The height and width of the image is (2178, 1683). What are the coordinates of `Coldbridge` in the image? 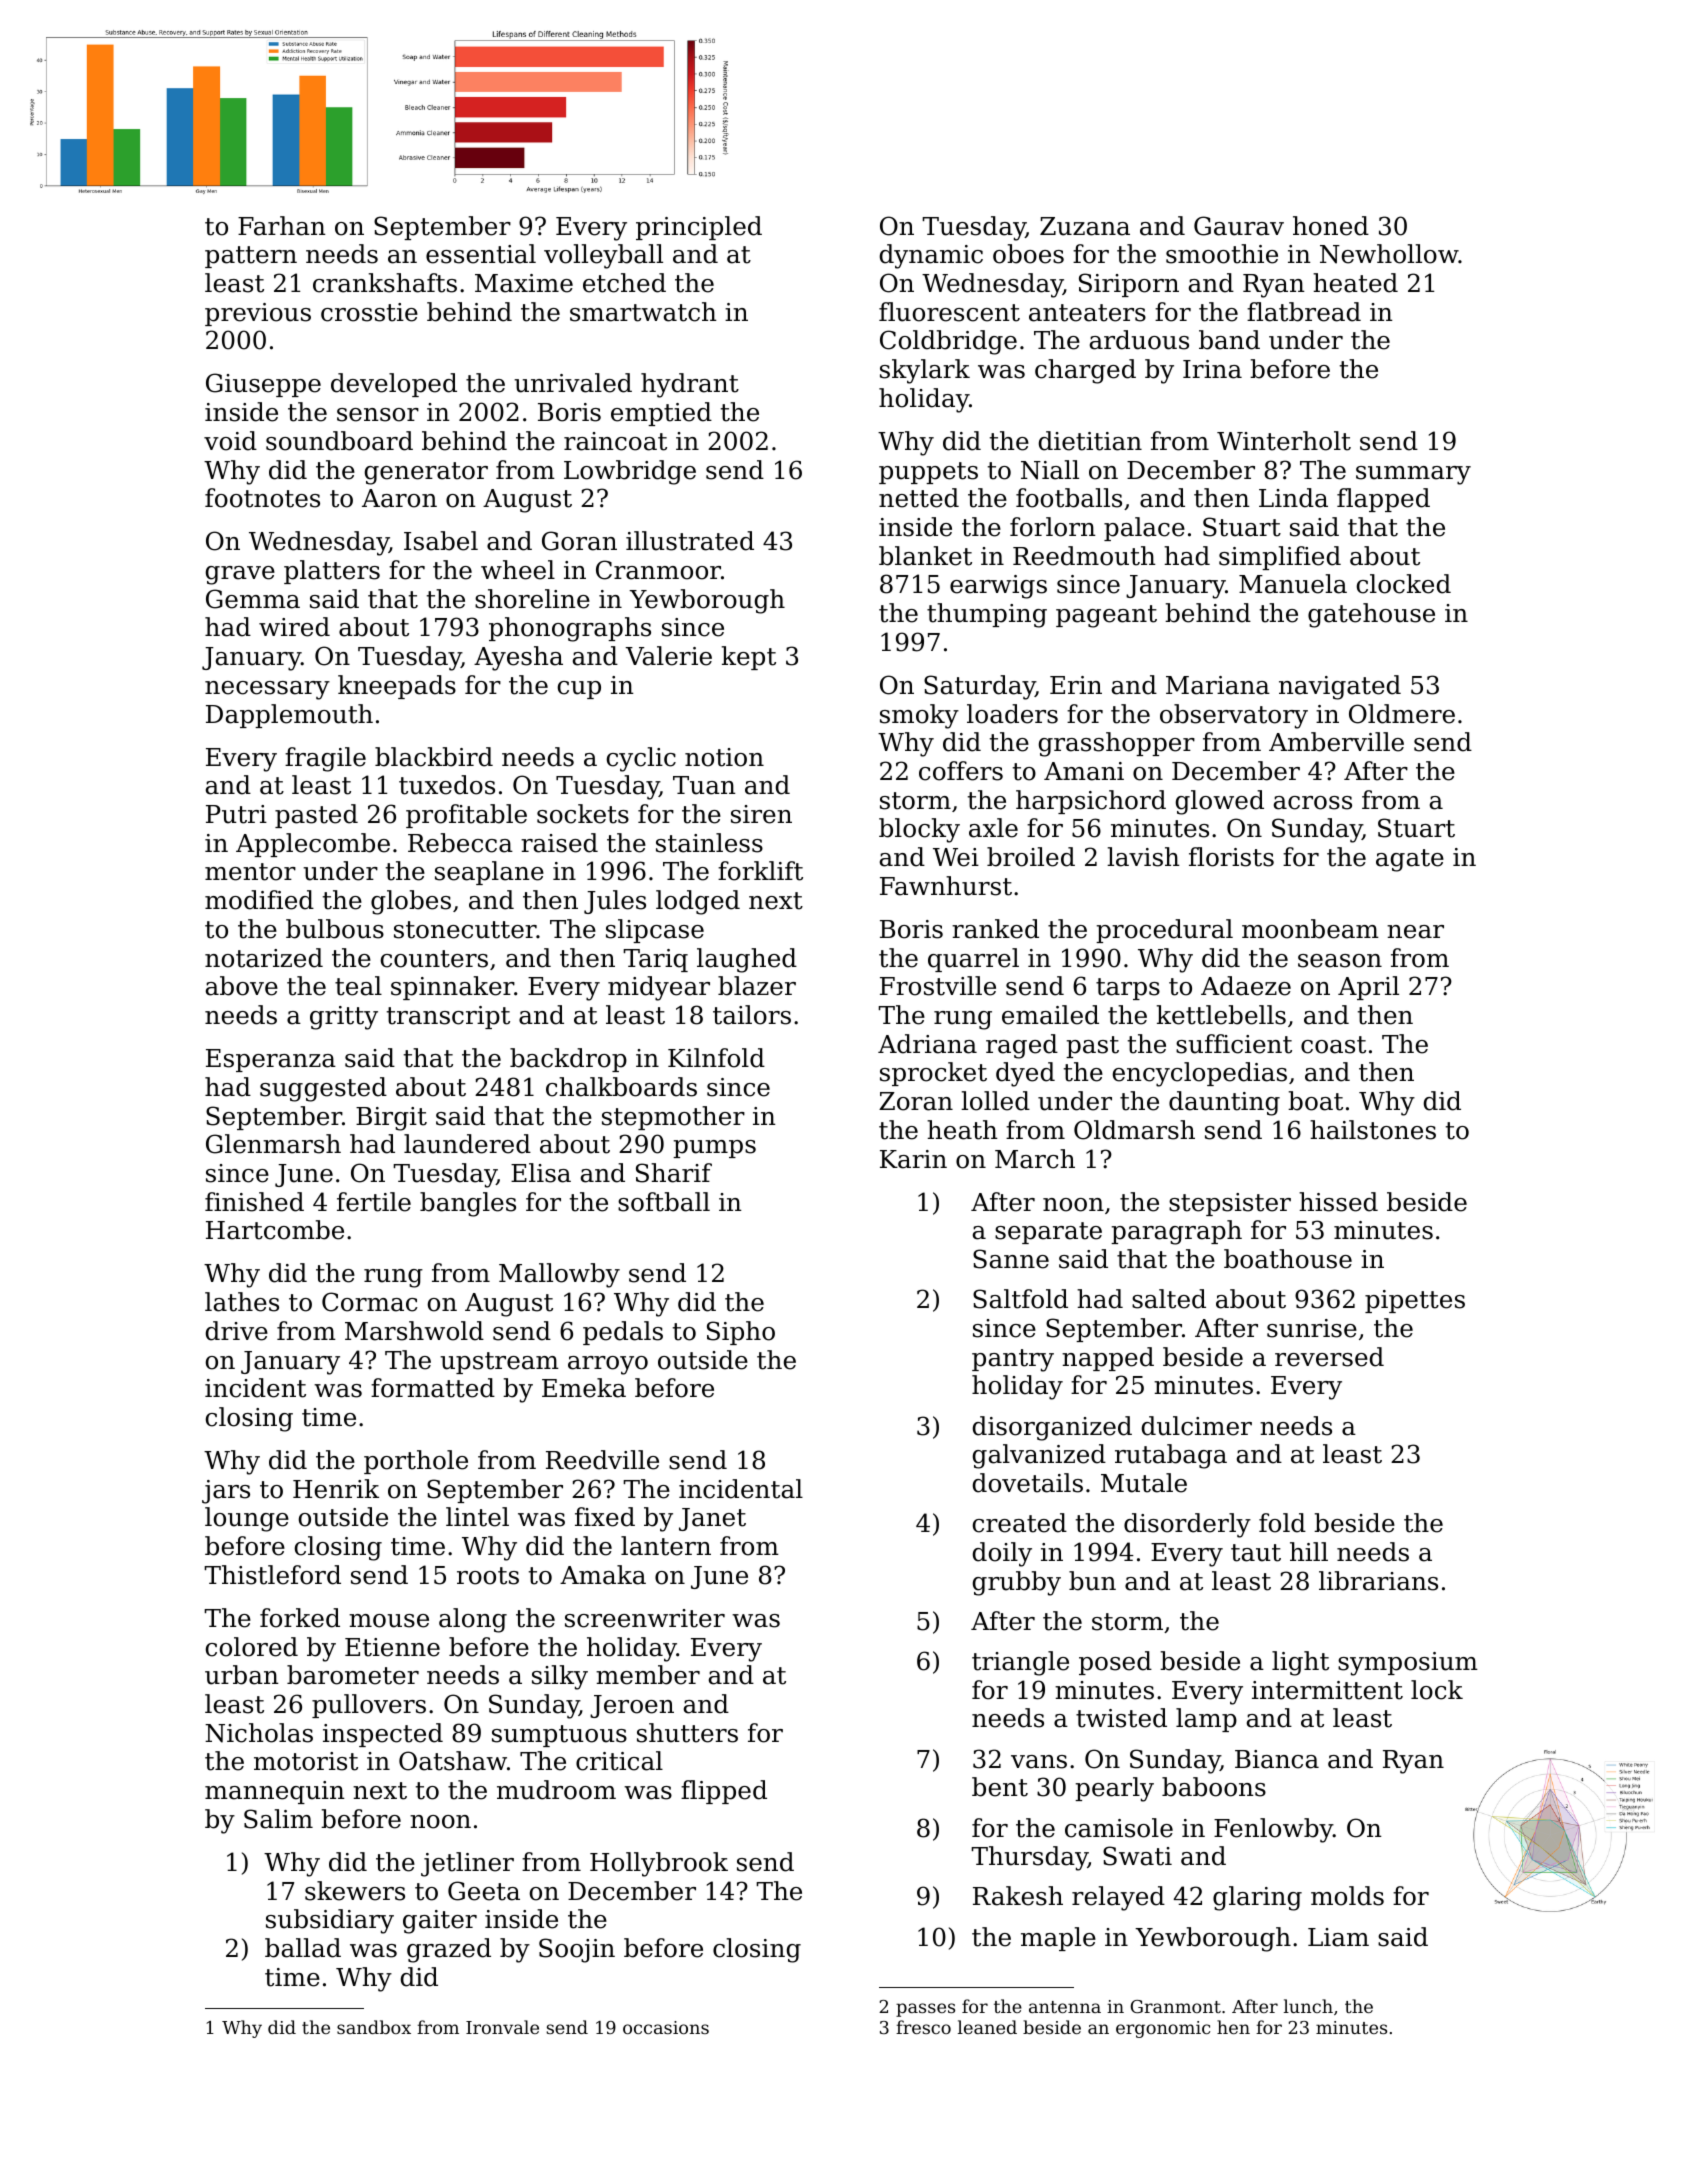 It's located at (948, 342).
